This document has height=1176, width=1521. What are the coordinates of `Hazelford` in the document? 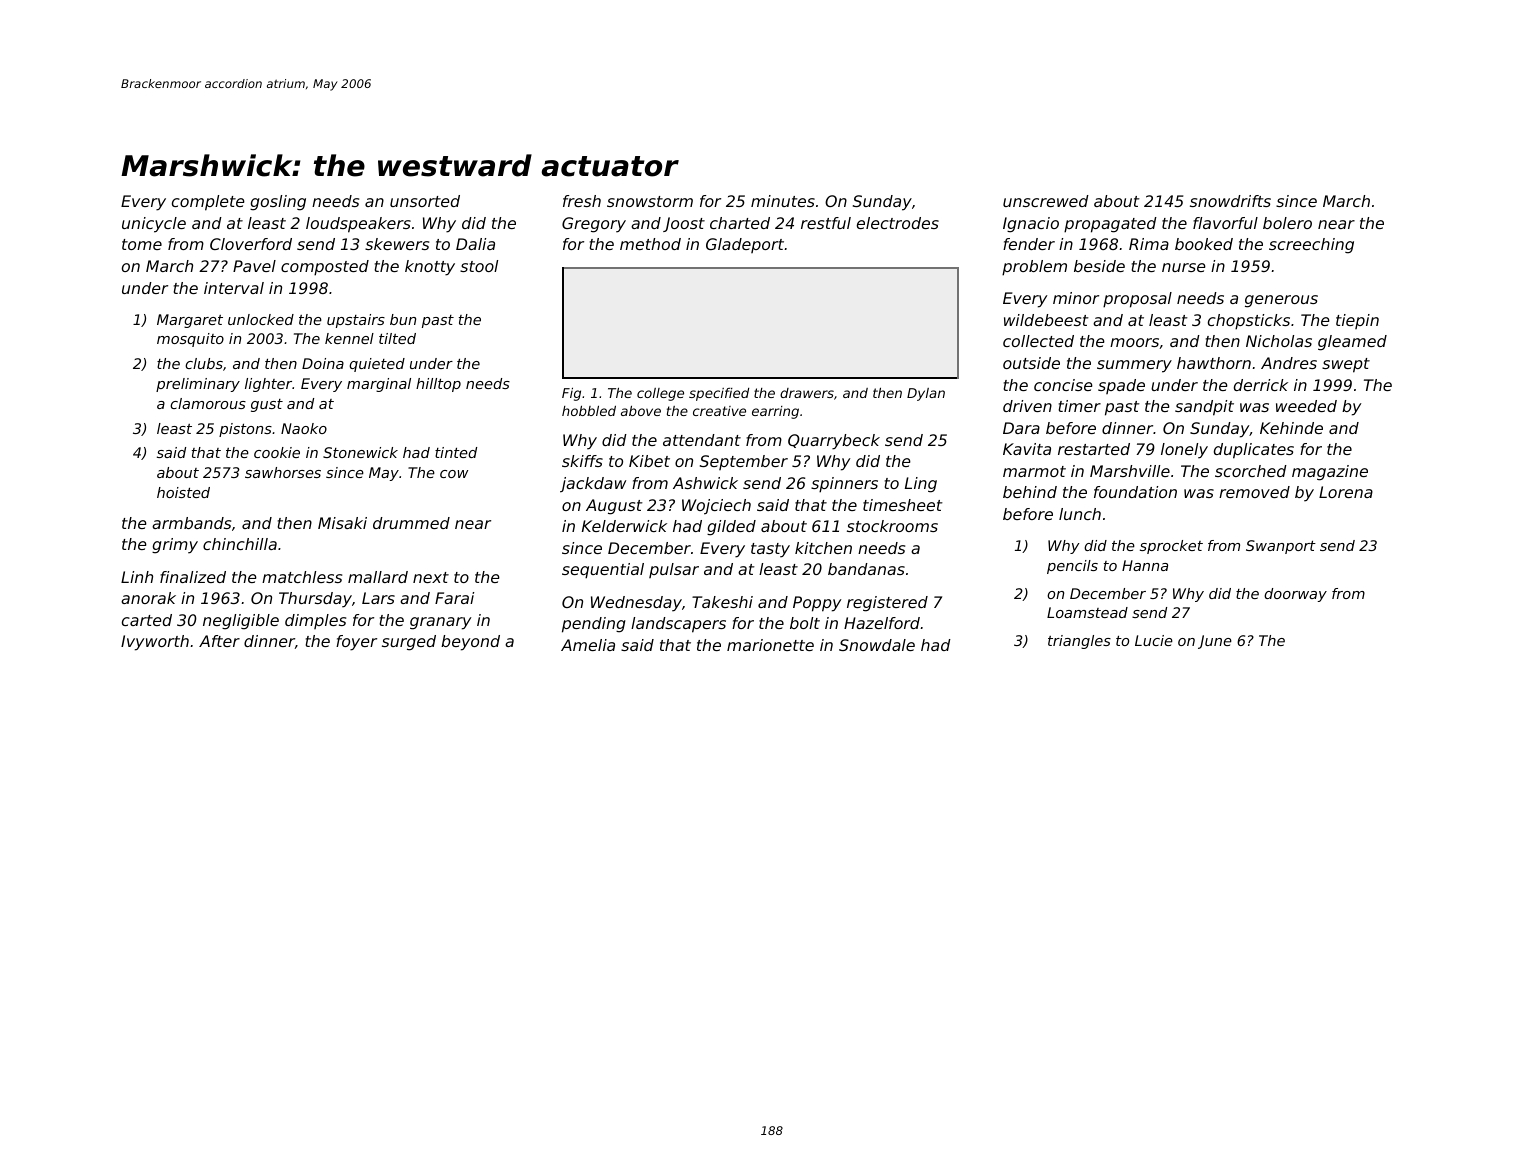 It's located at (882, 623).
